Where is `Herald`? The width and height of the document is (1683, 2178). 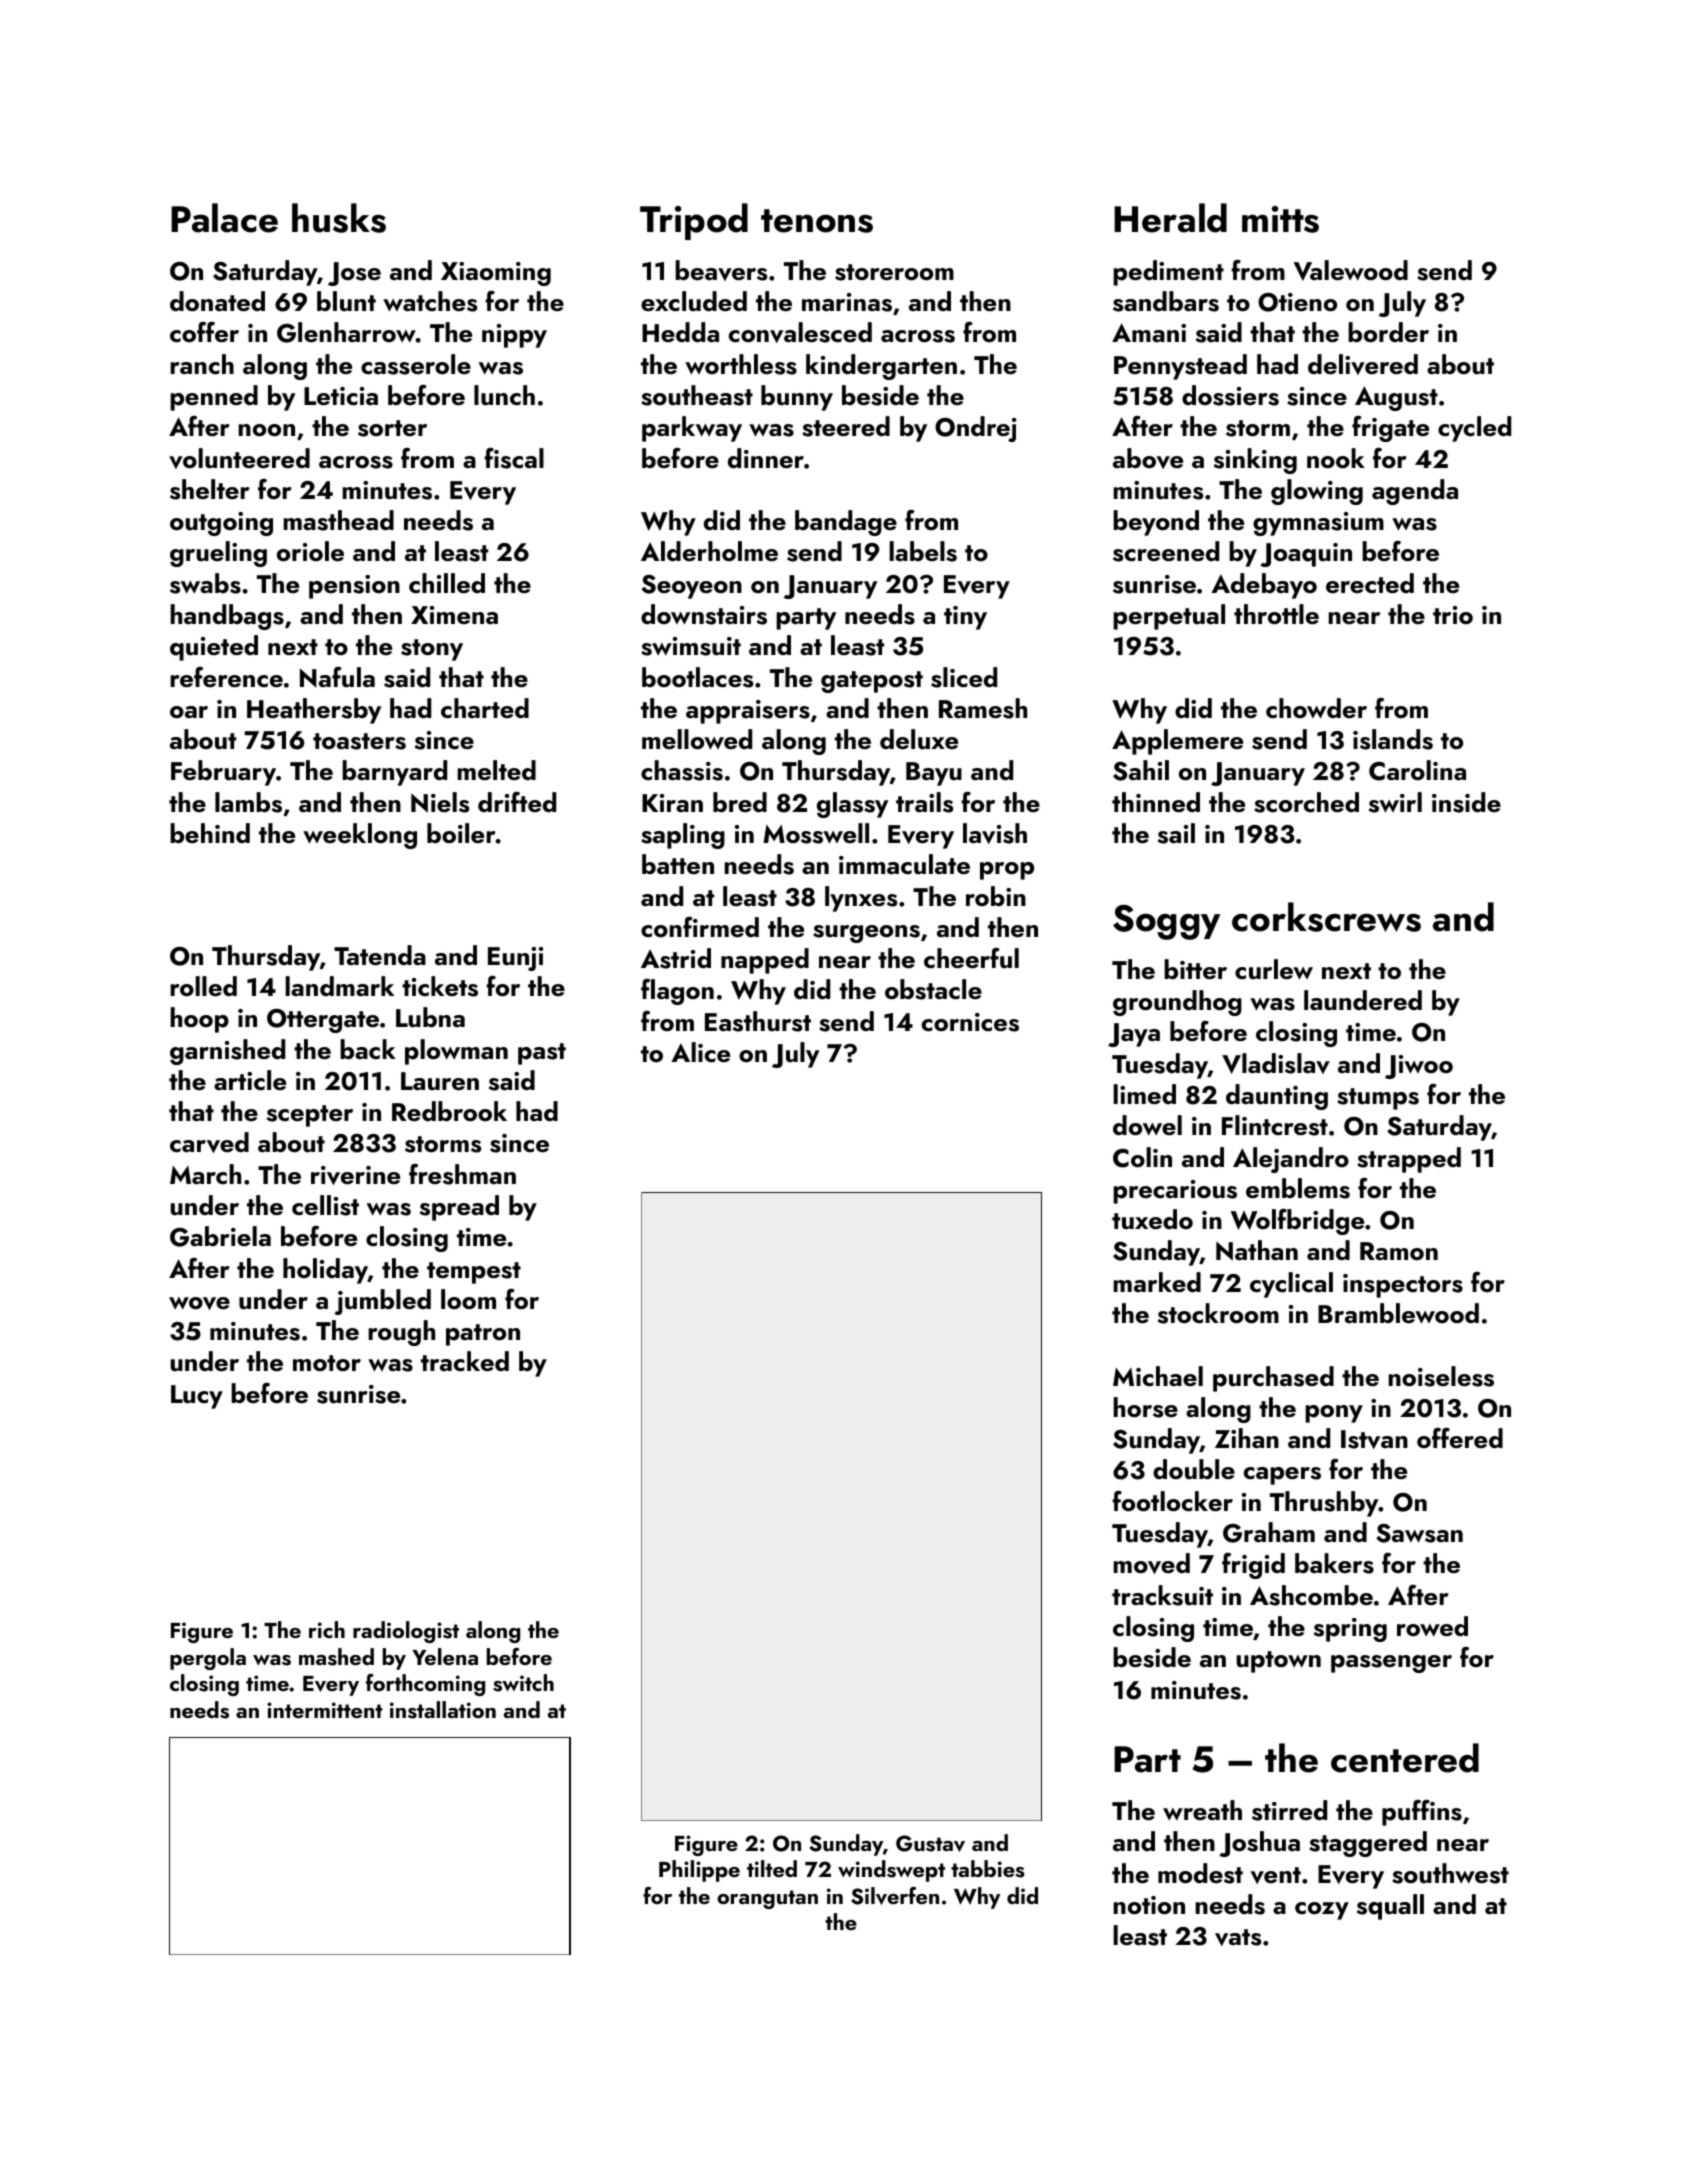 Herald is located at coordinates (1170, 218).
